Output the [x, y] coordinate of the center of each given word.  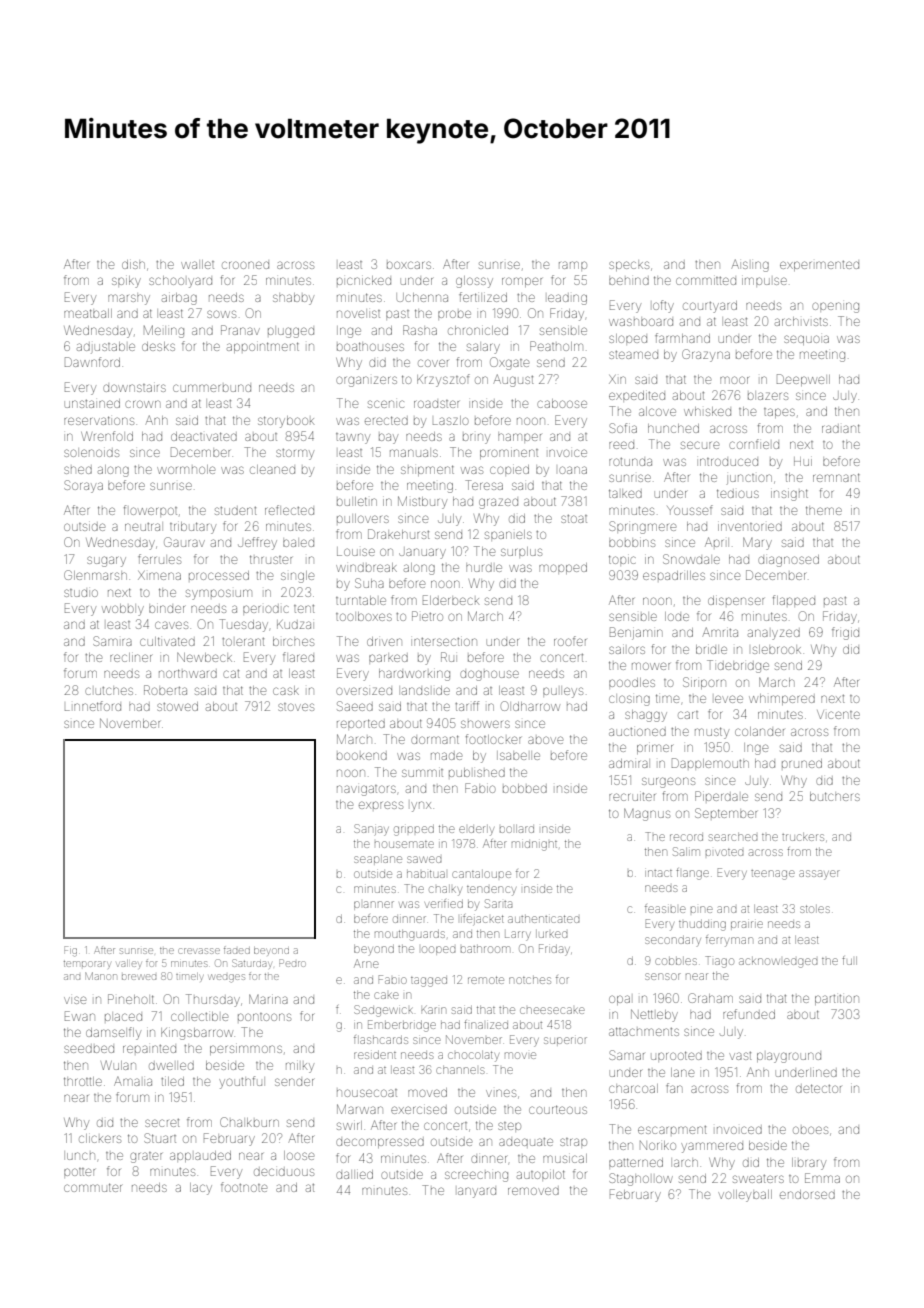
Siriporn [704, 683]
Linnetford [93, 706]
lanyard [477, 1192]
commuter [93, 1187]
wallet [197, 264]
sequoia [806, 340]
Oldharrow [530, 706]
